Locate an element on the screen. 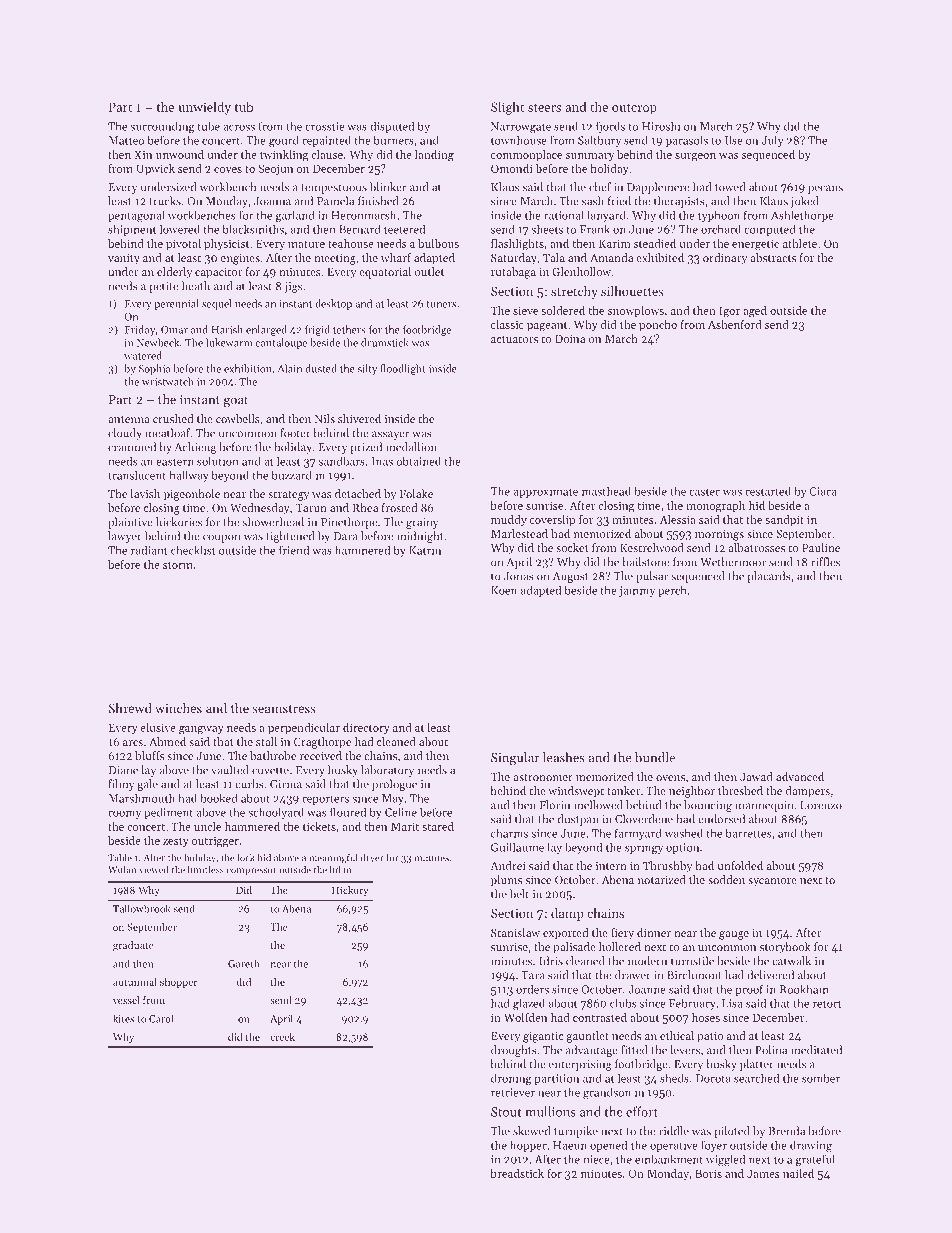 Image resolution: width=952 pixels, height=1233 pixels. July is located at coordinates (772, 141).
